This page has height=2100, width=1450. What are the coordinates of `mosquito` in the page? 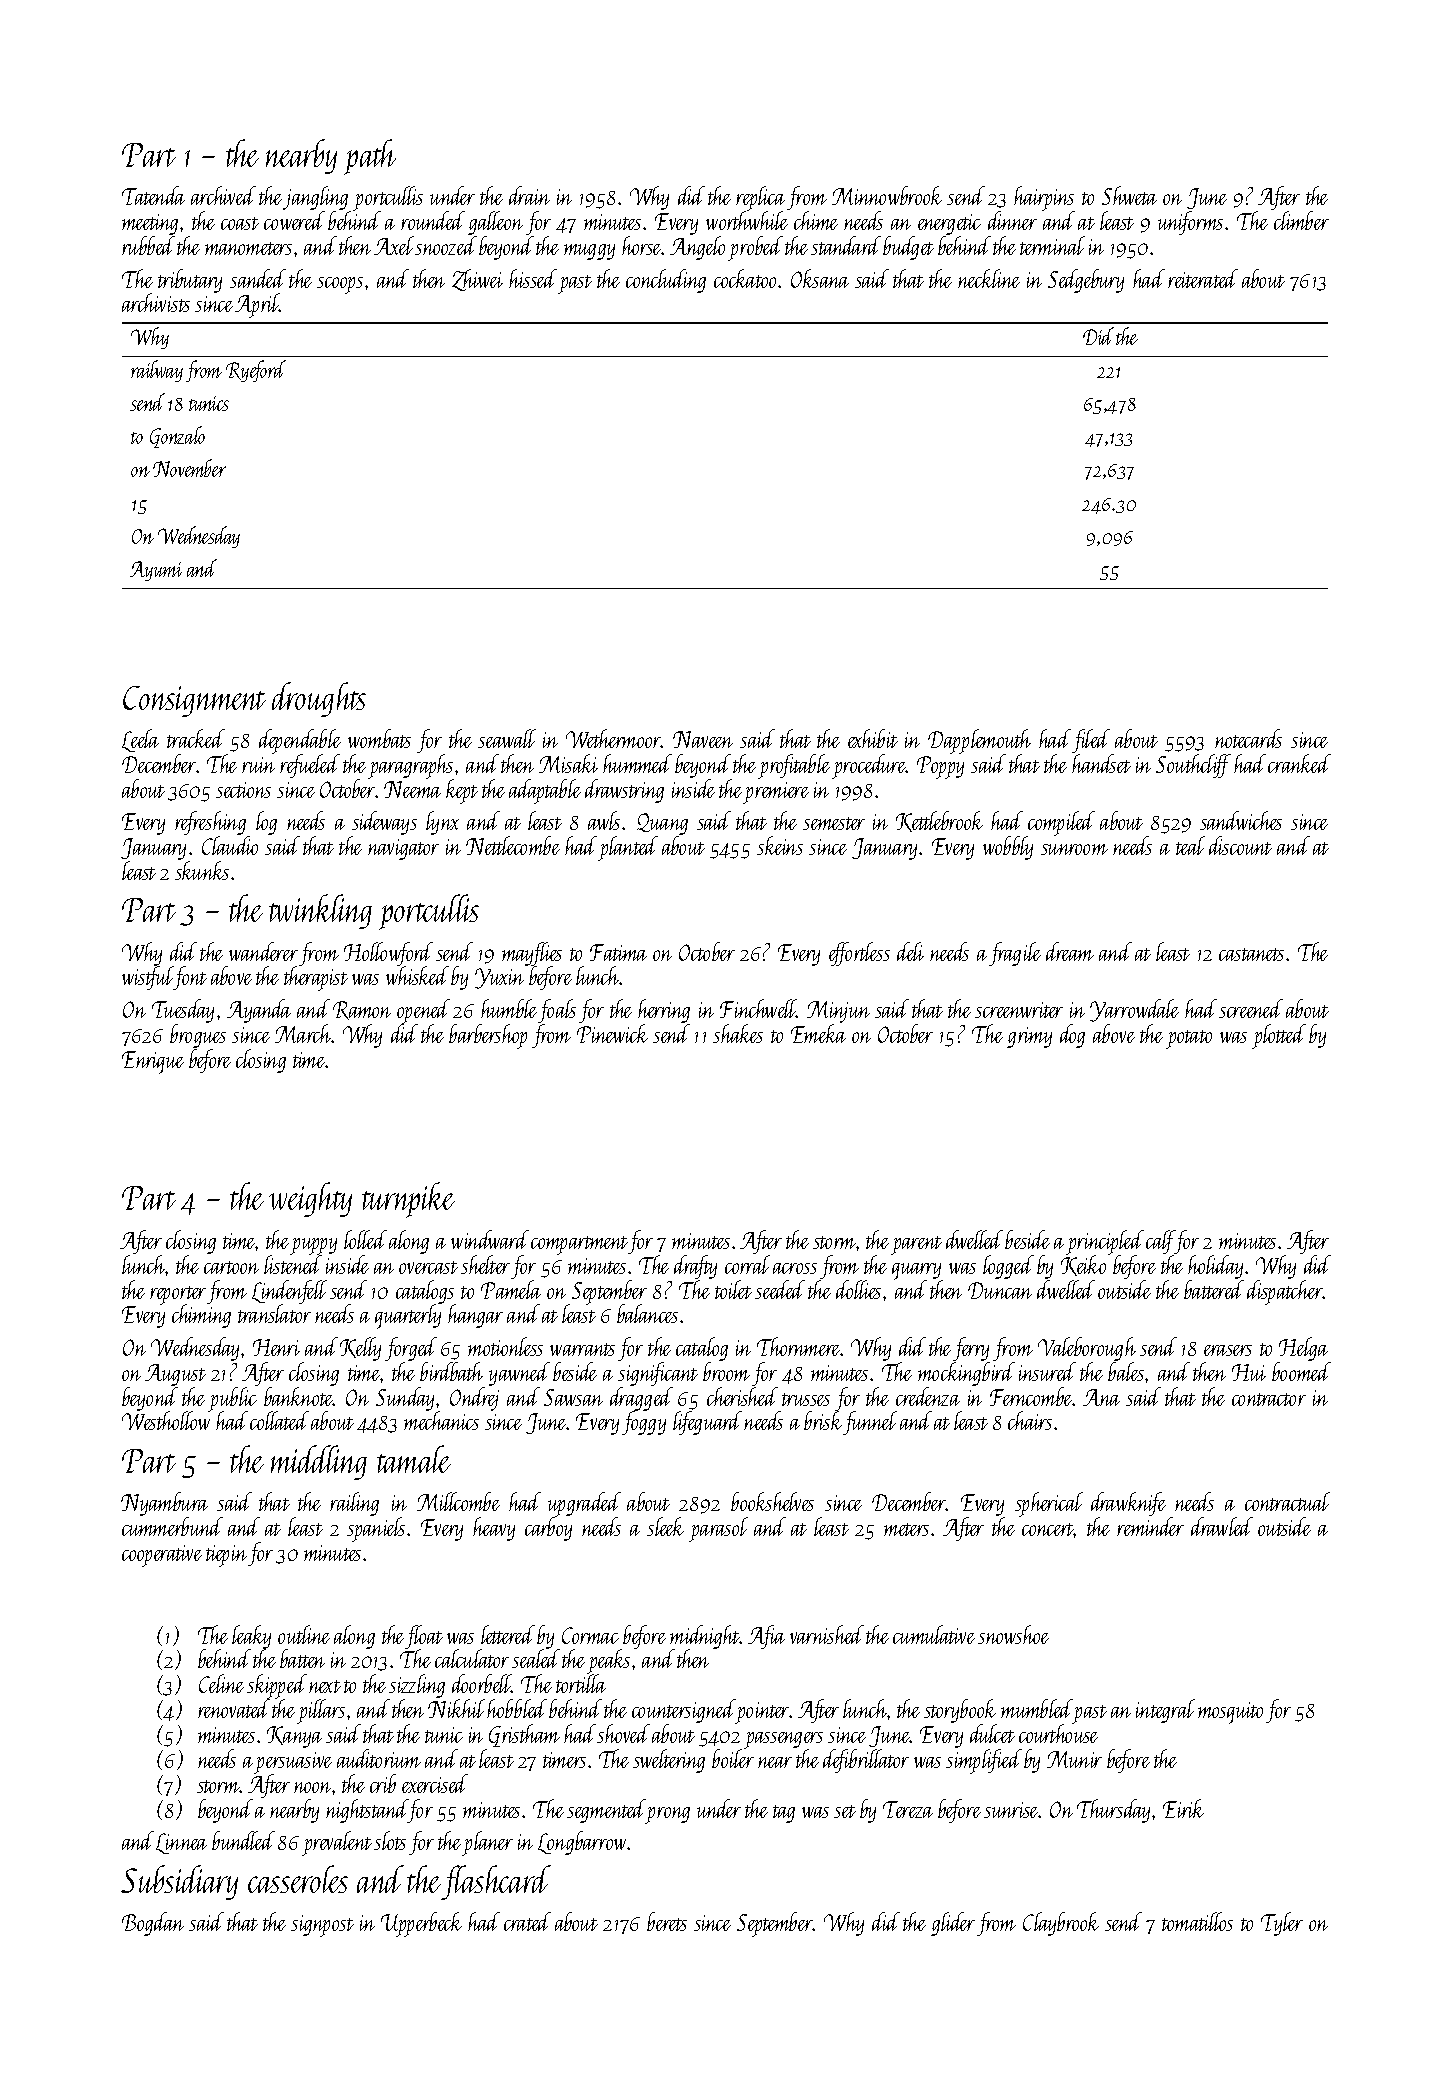 It's located at (1230, 1713).
